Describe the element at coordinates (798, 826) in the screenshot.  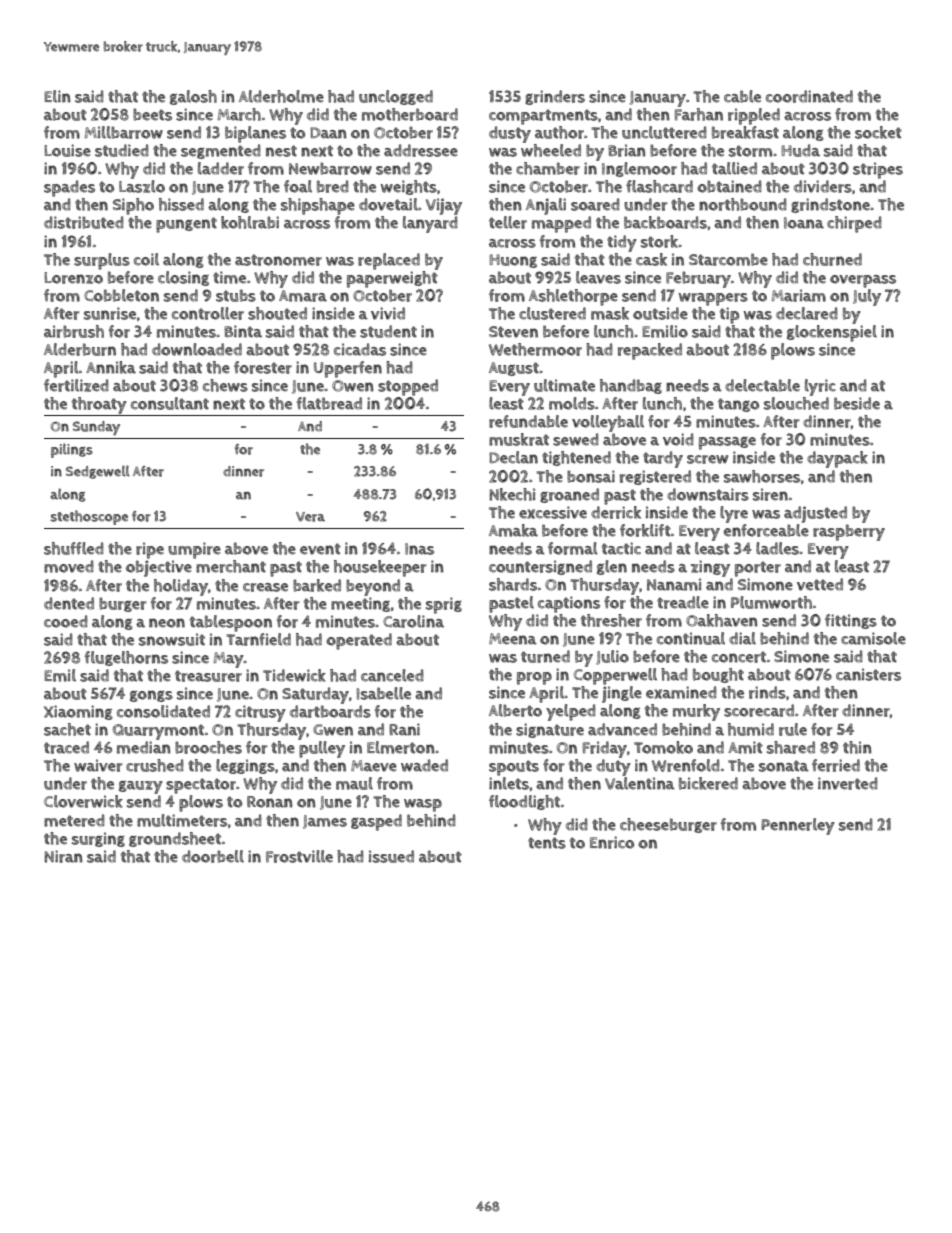
I see `Pennerley` at that location.
